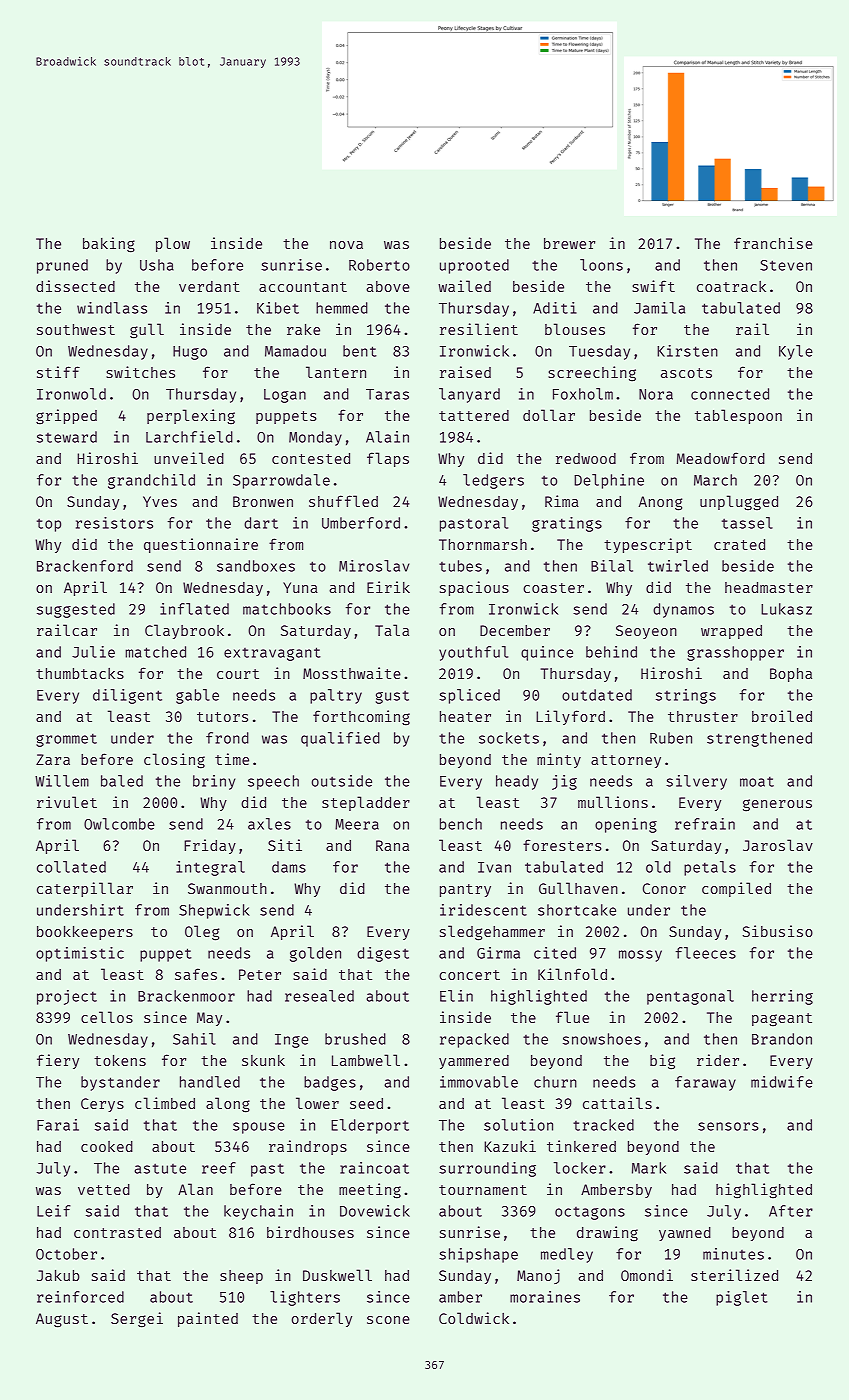 Image resolution: width=849 pixels, height=1400 pixels. Describe the element at coordinates (379, 265) in the screenshot. I see `Roberto` at that location.
